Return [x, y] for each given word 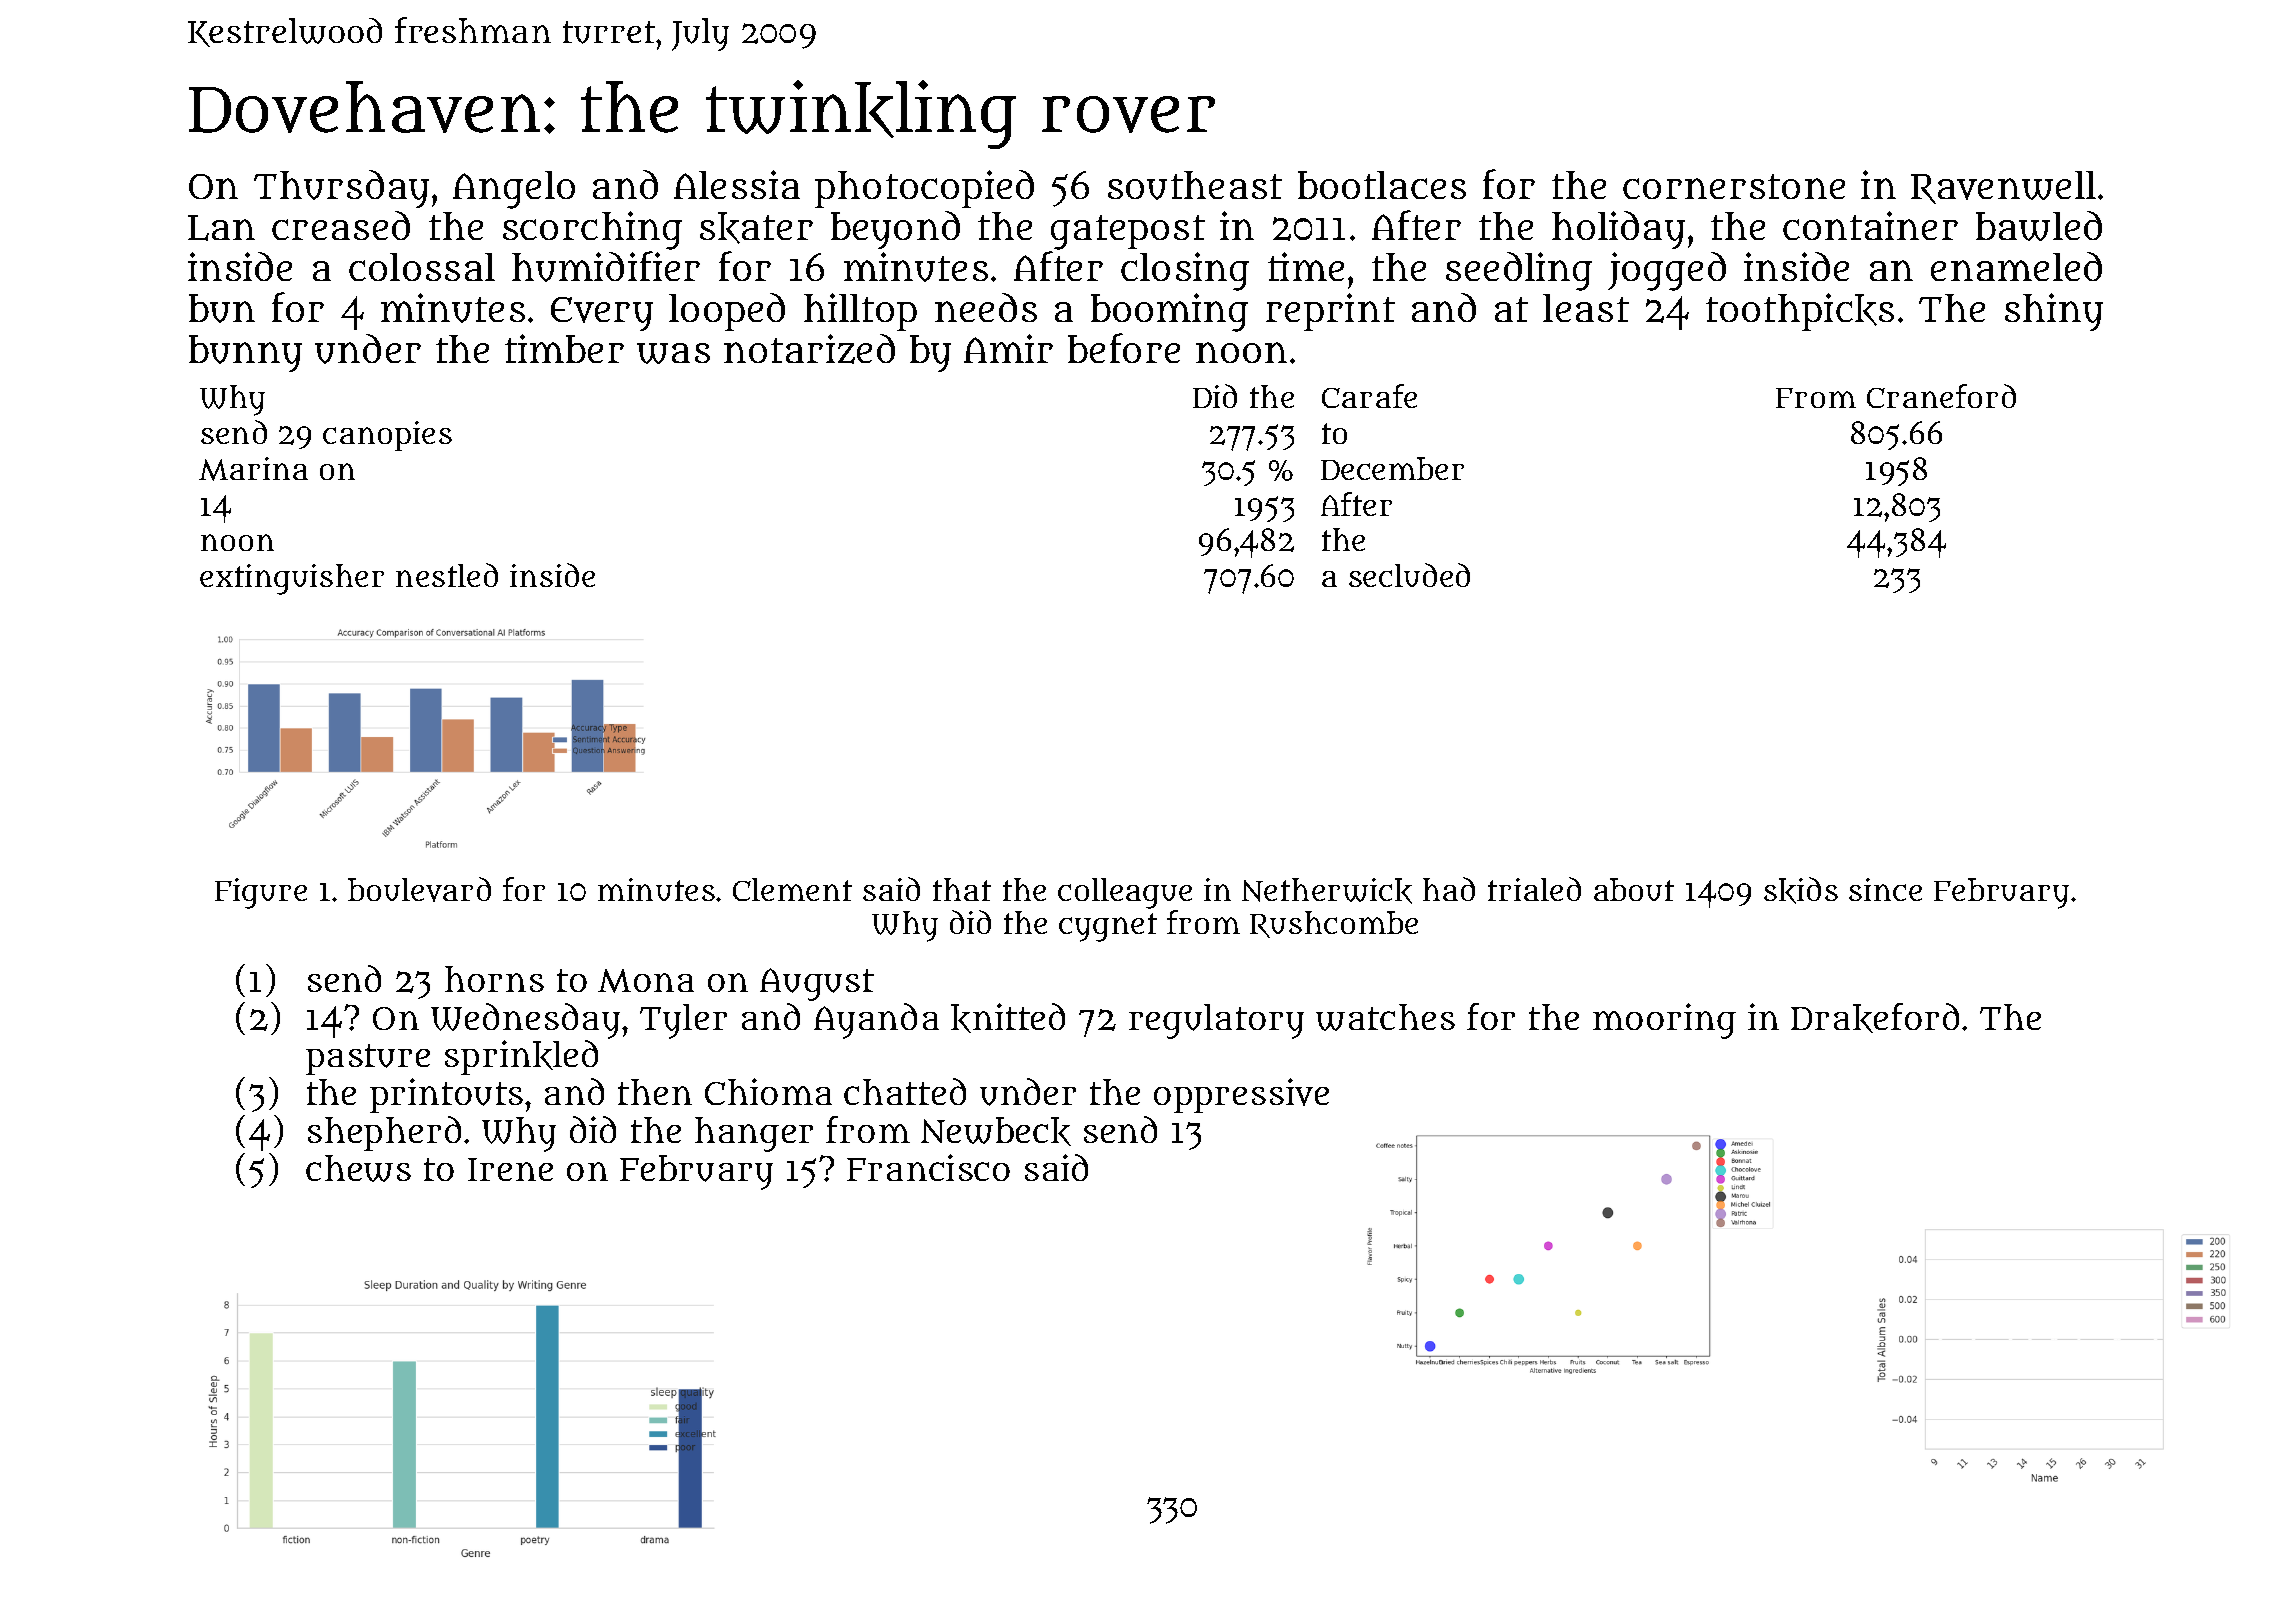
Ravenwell [2003, 187]
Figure [261, 893]
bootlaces [1382, 185]
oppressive [1241, 1095]
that [962, 889]
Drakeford [1875, 1018]
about [1634, 889]
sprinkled [521, 1057]
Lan [221, 228]
